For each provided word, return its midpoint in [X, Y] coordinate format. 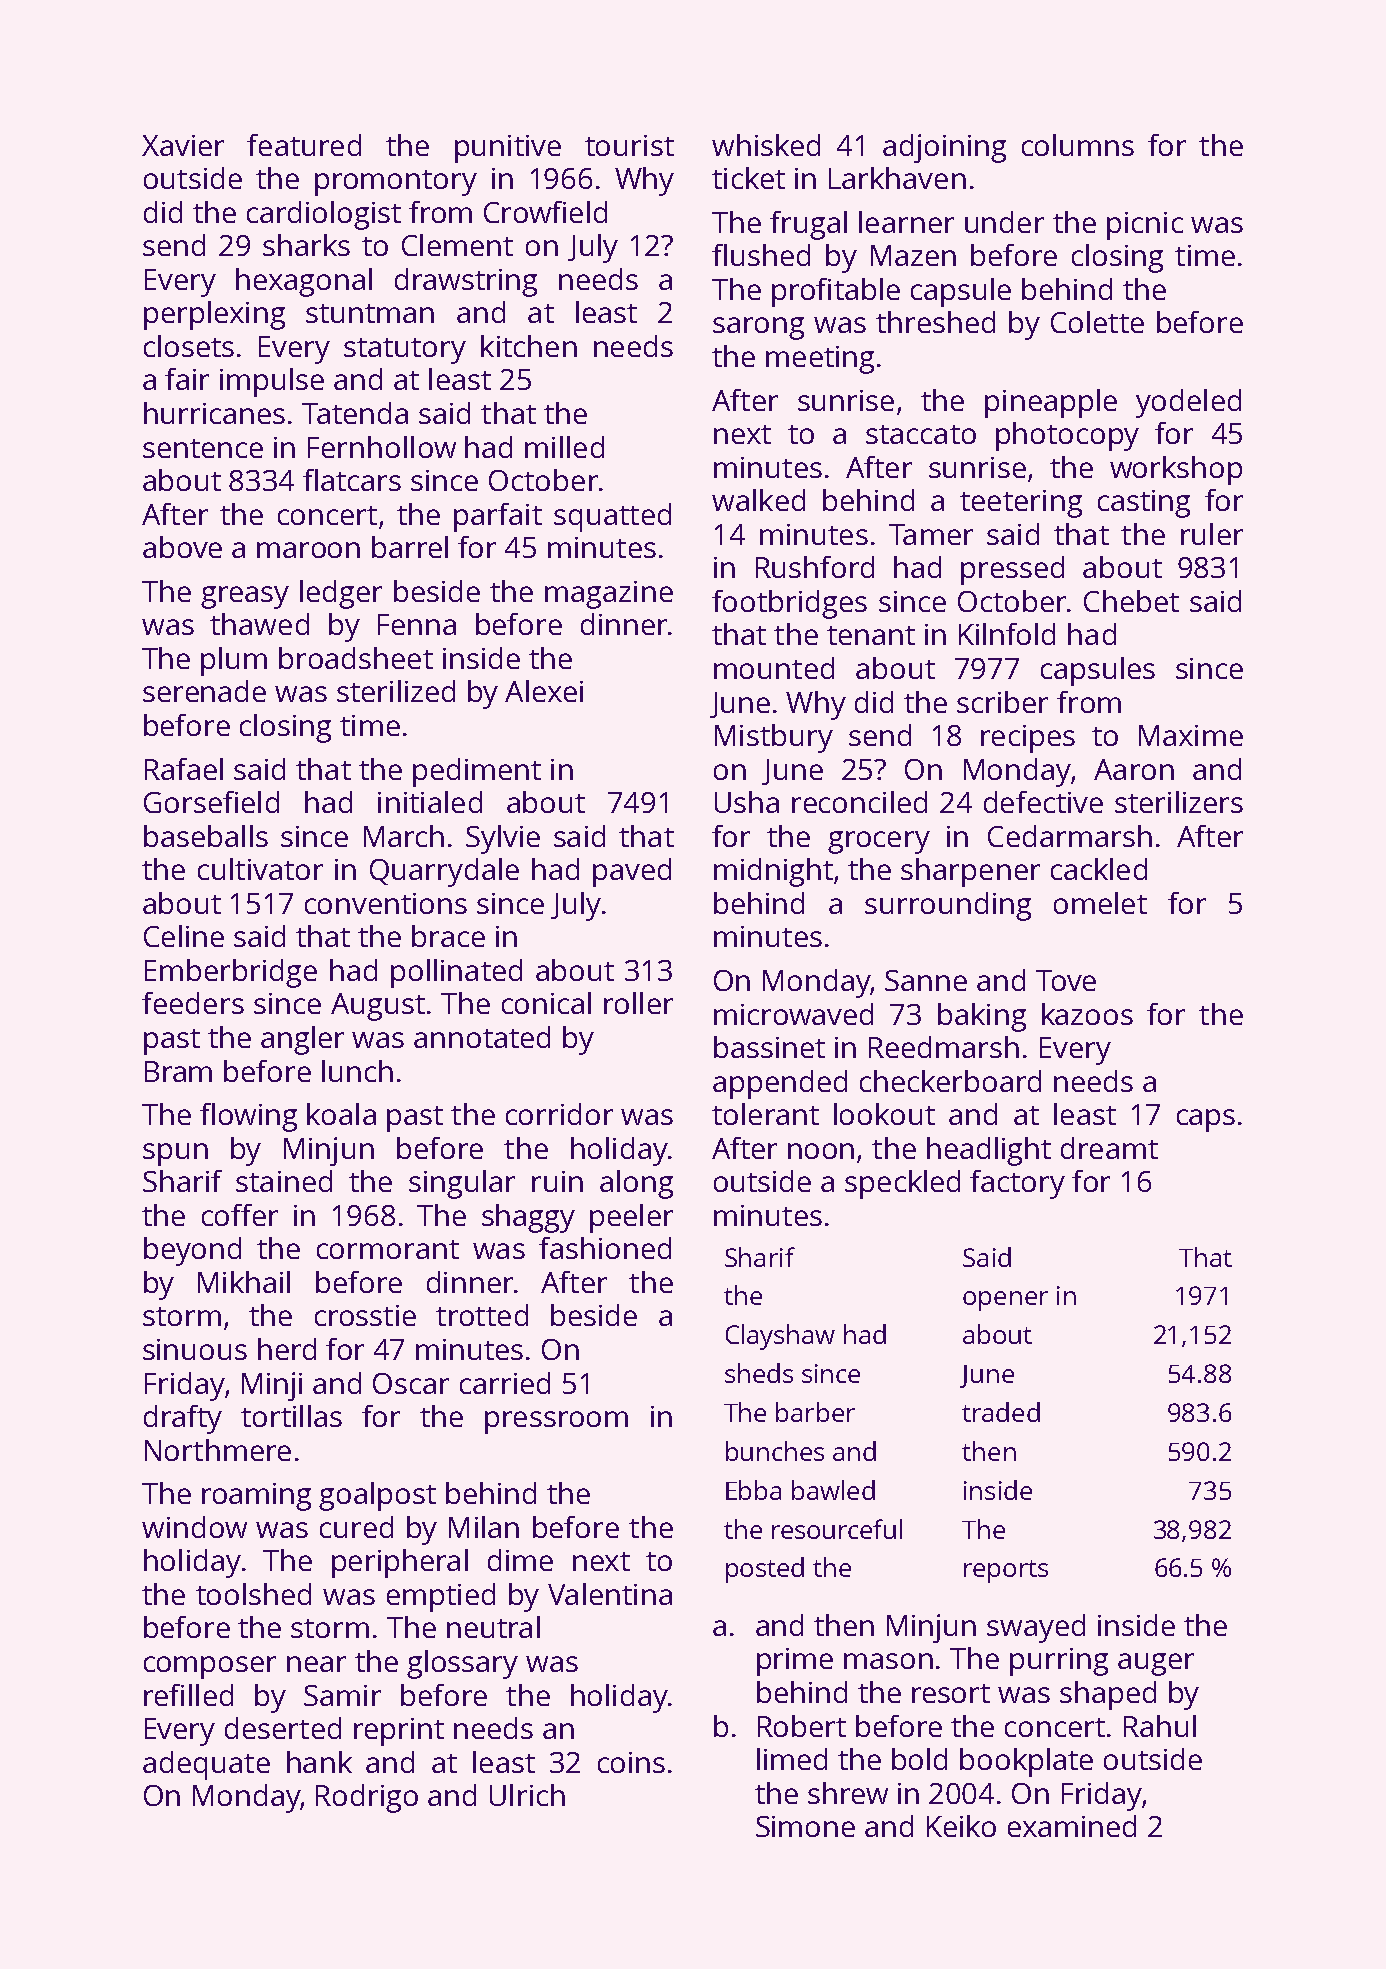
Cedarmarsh [1070, 836]
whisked [766, 145]
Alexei [544, 691]
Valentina [610, 1594]
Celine [184, 936]
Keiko [961, 1826]
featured [304, 145]
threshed [935, 322]
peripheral [400, 1563]
